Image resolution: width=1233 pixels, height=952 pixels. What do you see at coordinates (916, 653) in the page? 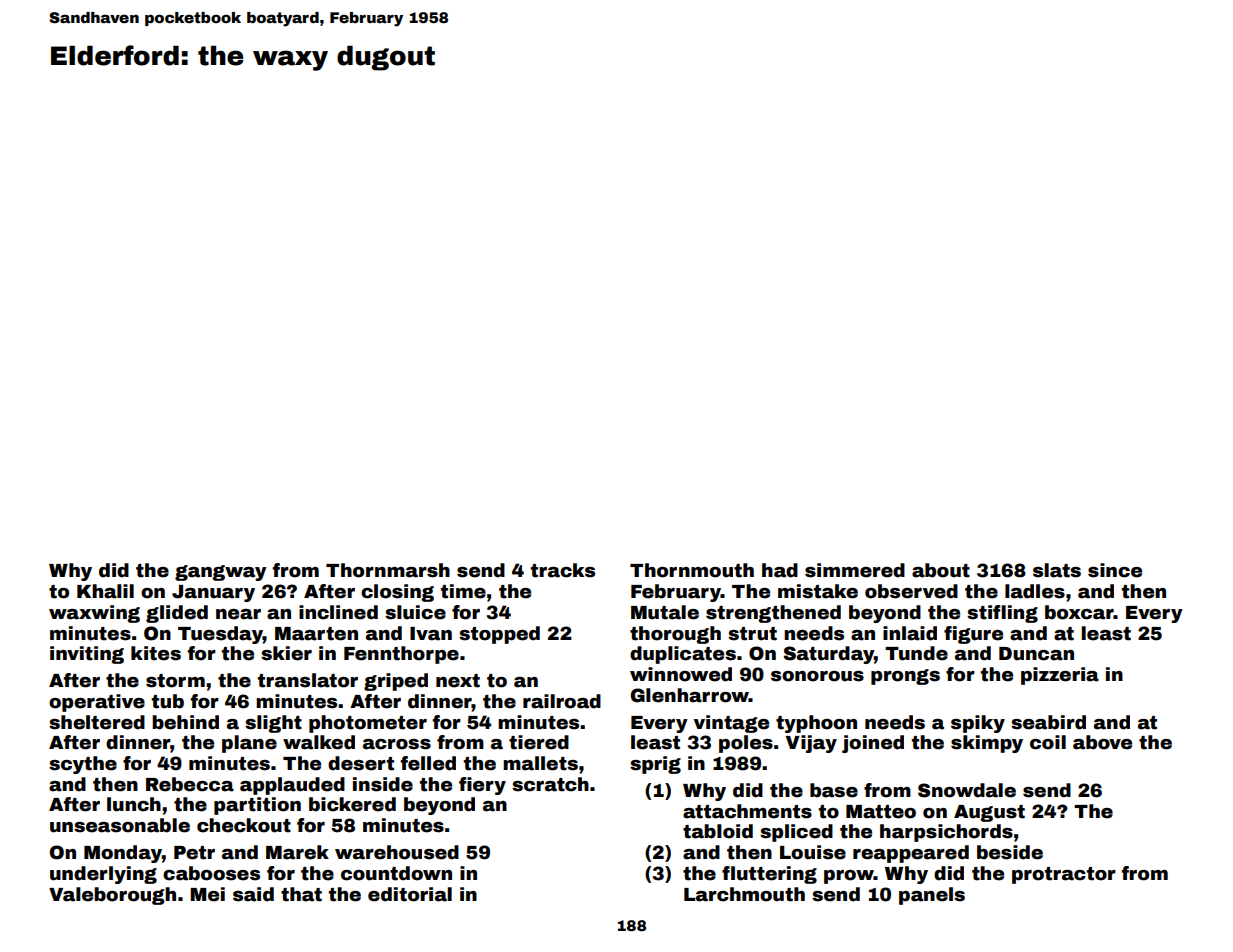
I see `Tunde` at bounding box center [916, 653].
